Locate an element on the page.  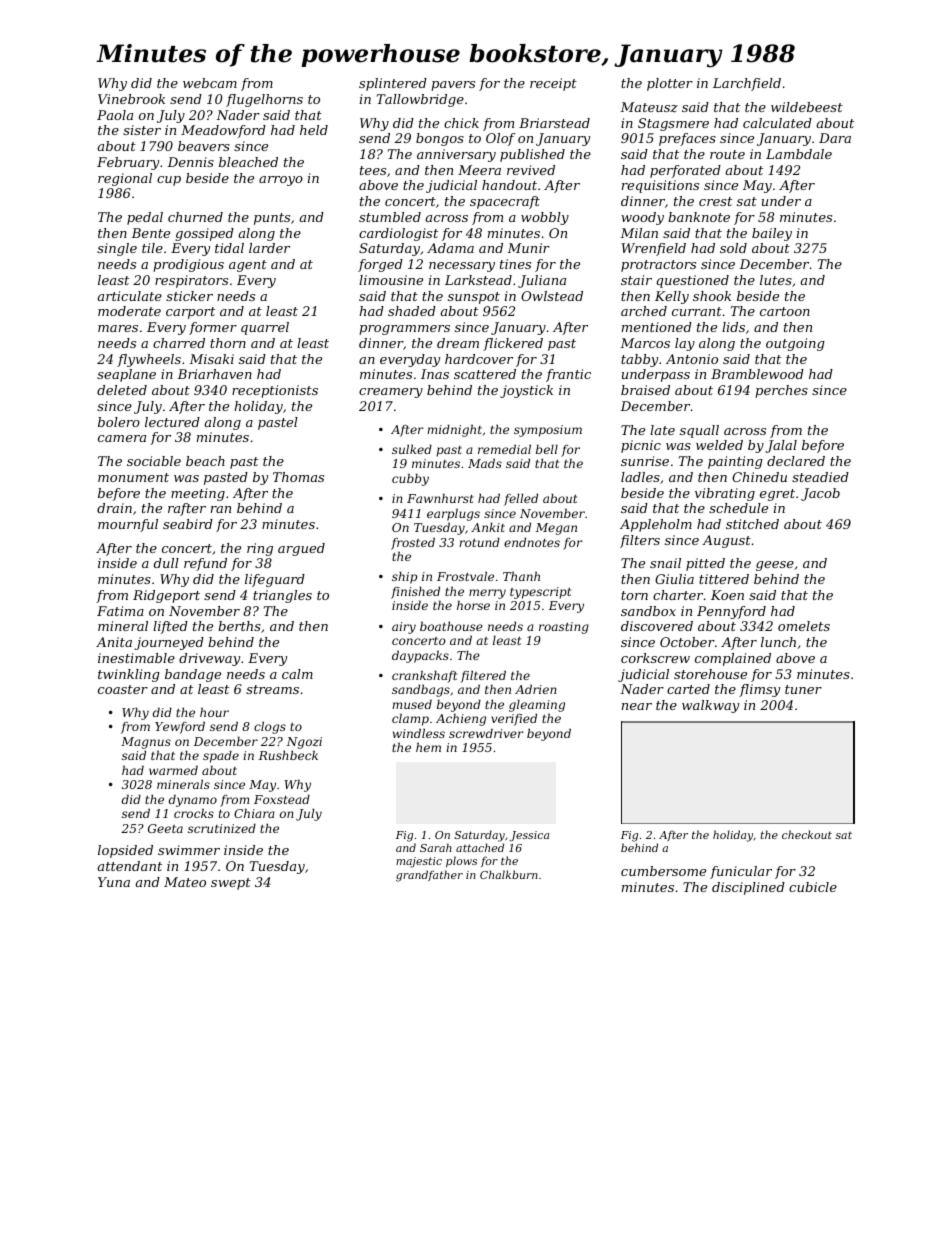
wildebeest is located at coordinates (807, 107).
